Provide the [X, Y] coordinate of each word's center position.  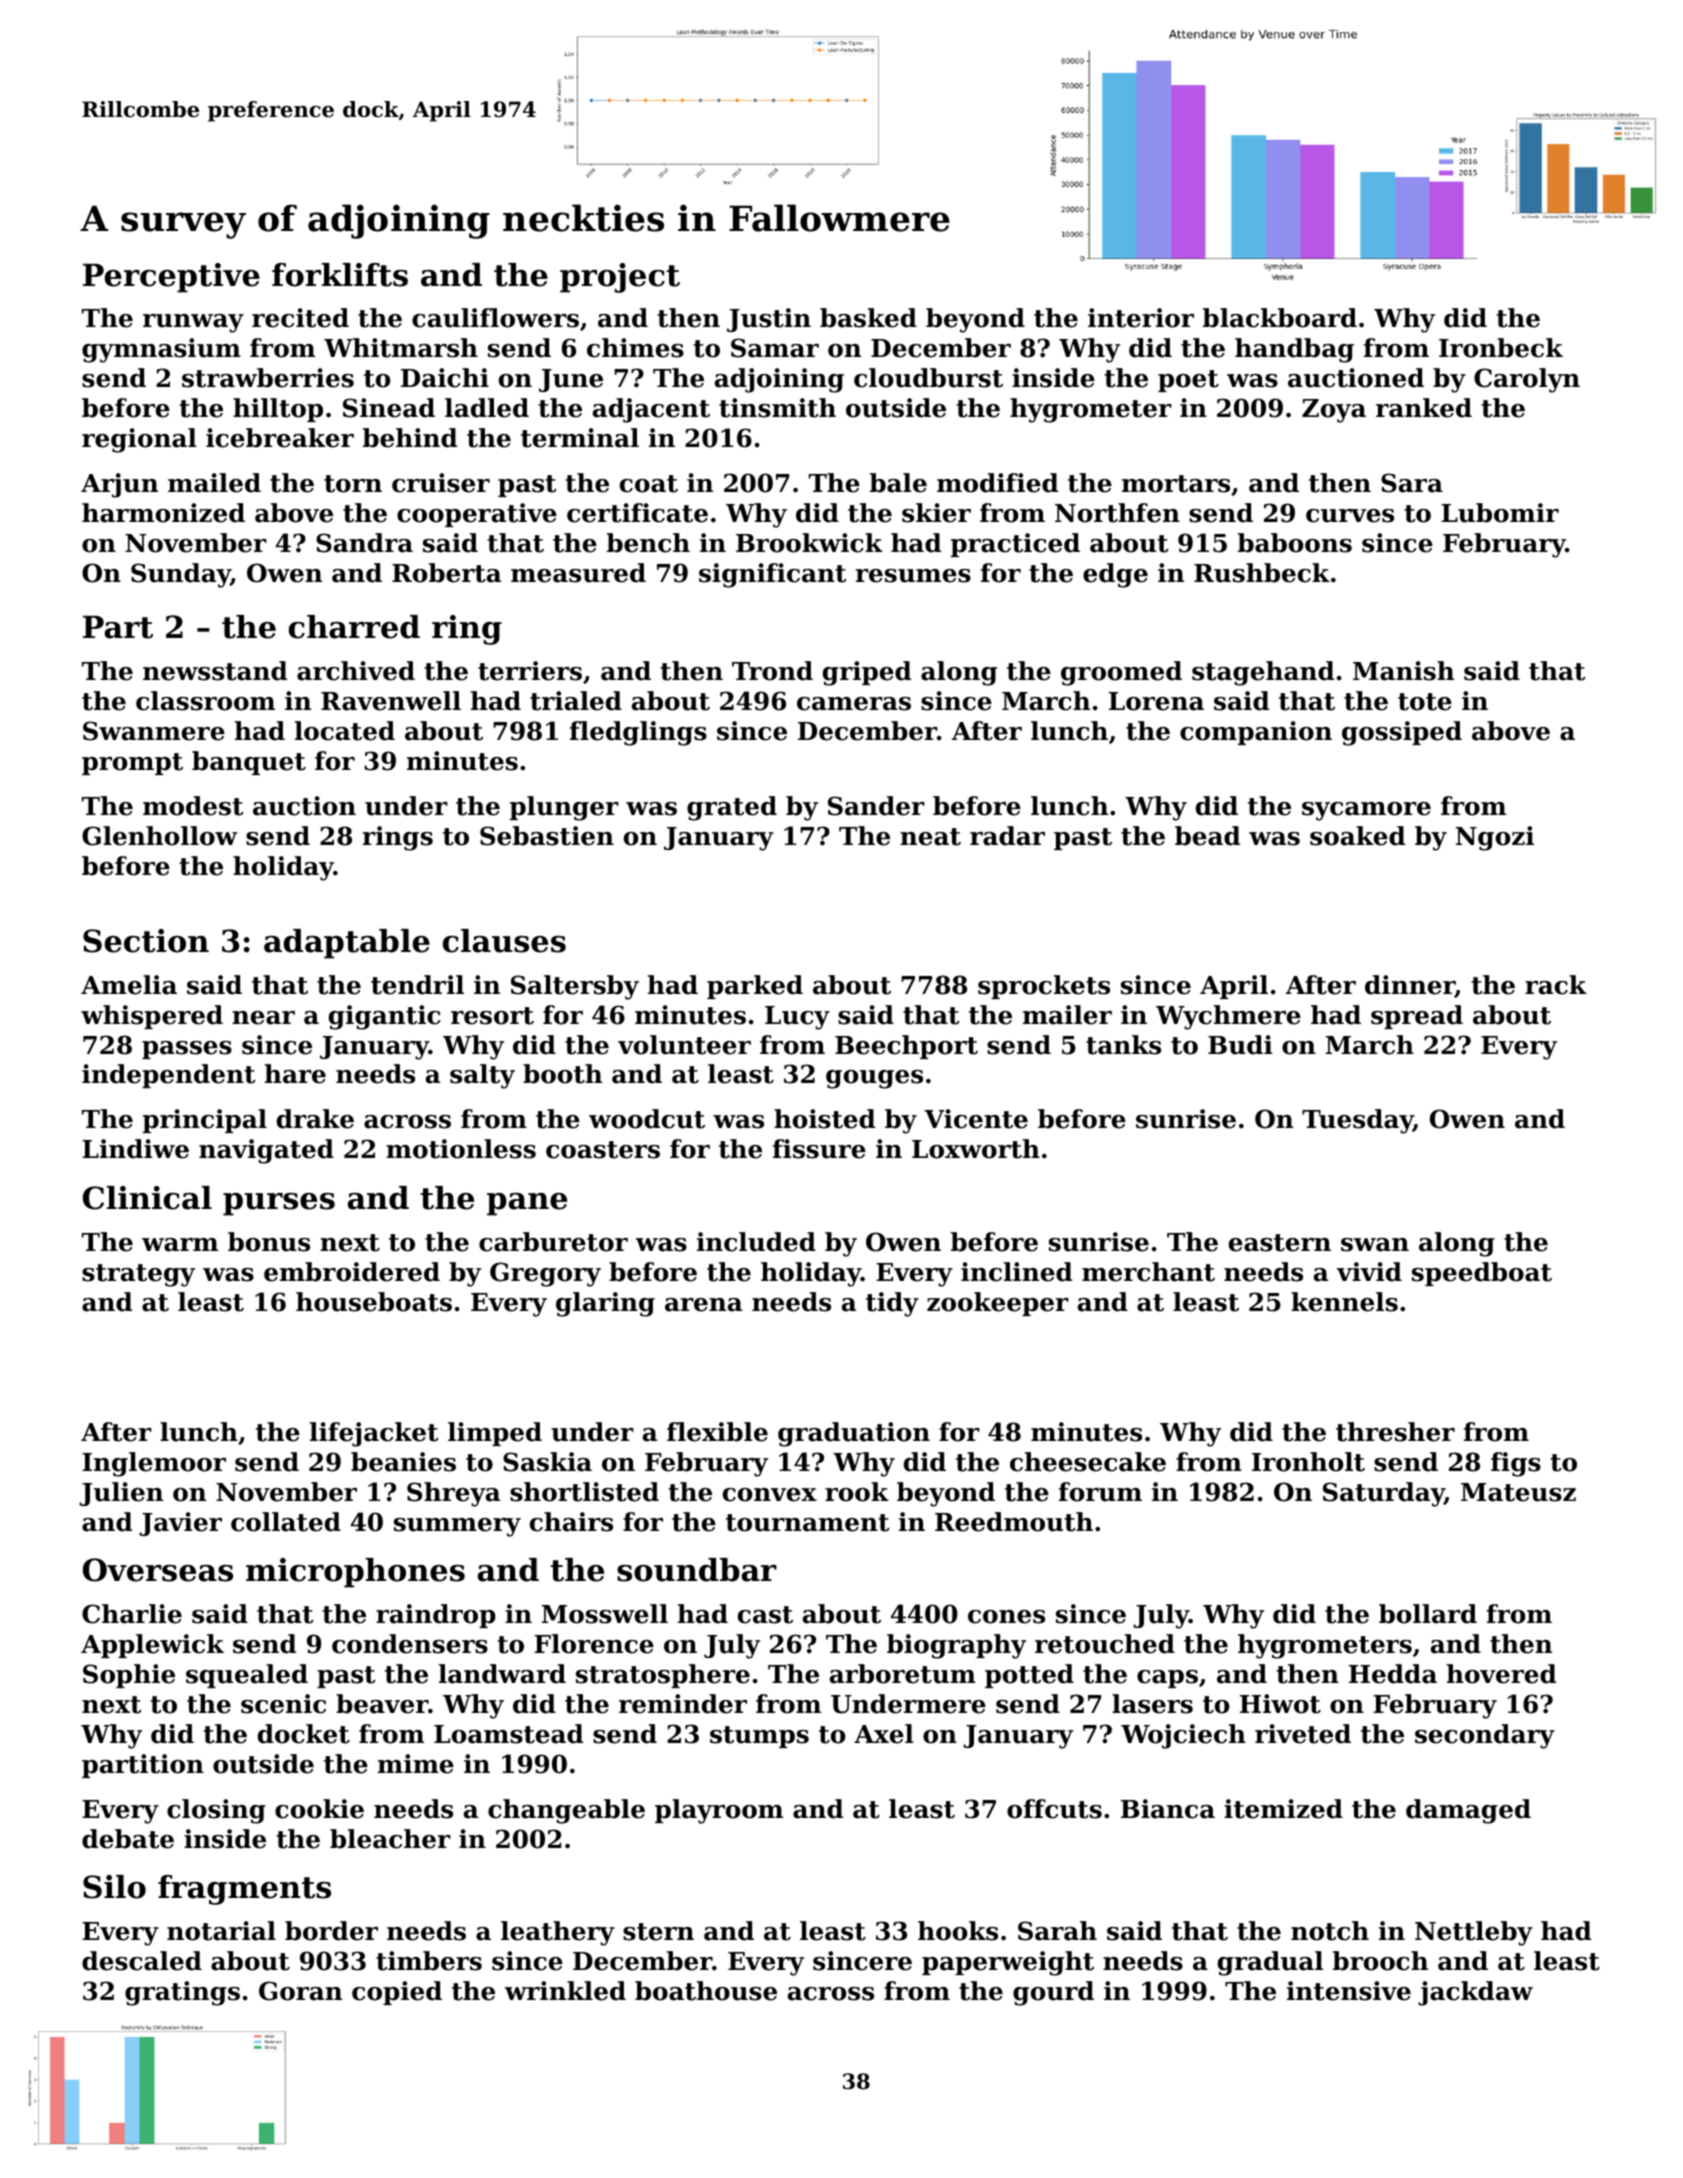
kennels [1344, 1302]
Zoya [1334, 411]
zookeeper [998, 1304]
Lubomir [1500, 513]
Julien [121, 1494]
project [620, 278]
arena [703, 1305]
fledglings [638, 733]
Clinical [147, 1198]
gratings [182, 1993]
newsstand [215, 671]
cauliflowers [495, 318]
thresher [1395, 1432]
